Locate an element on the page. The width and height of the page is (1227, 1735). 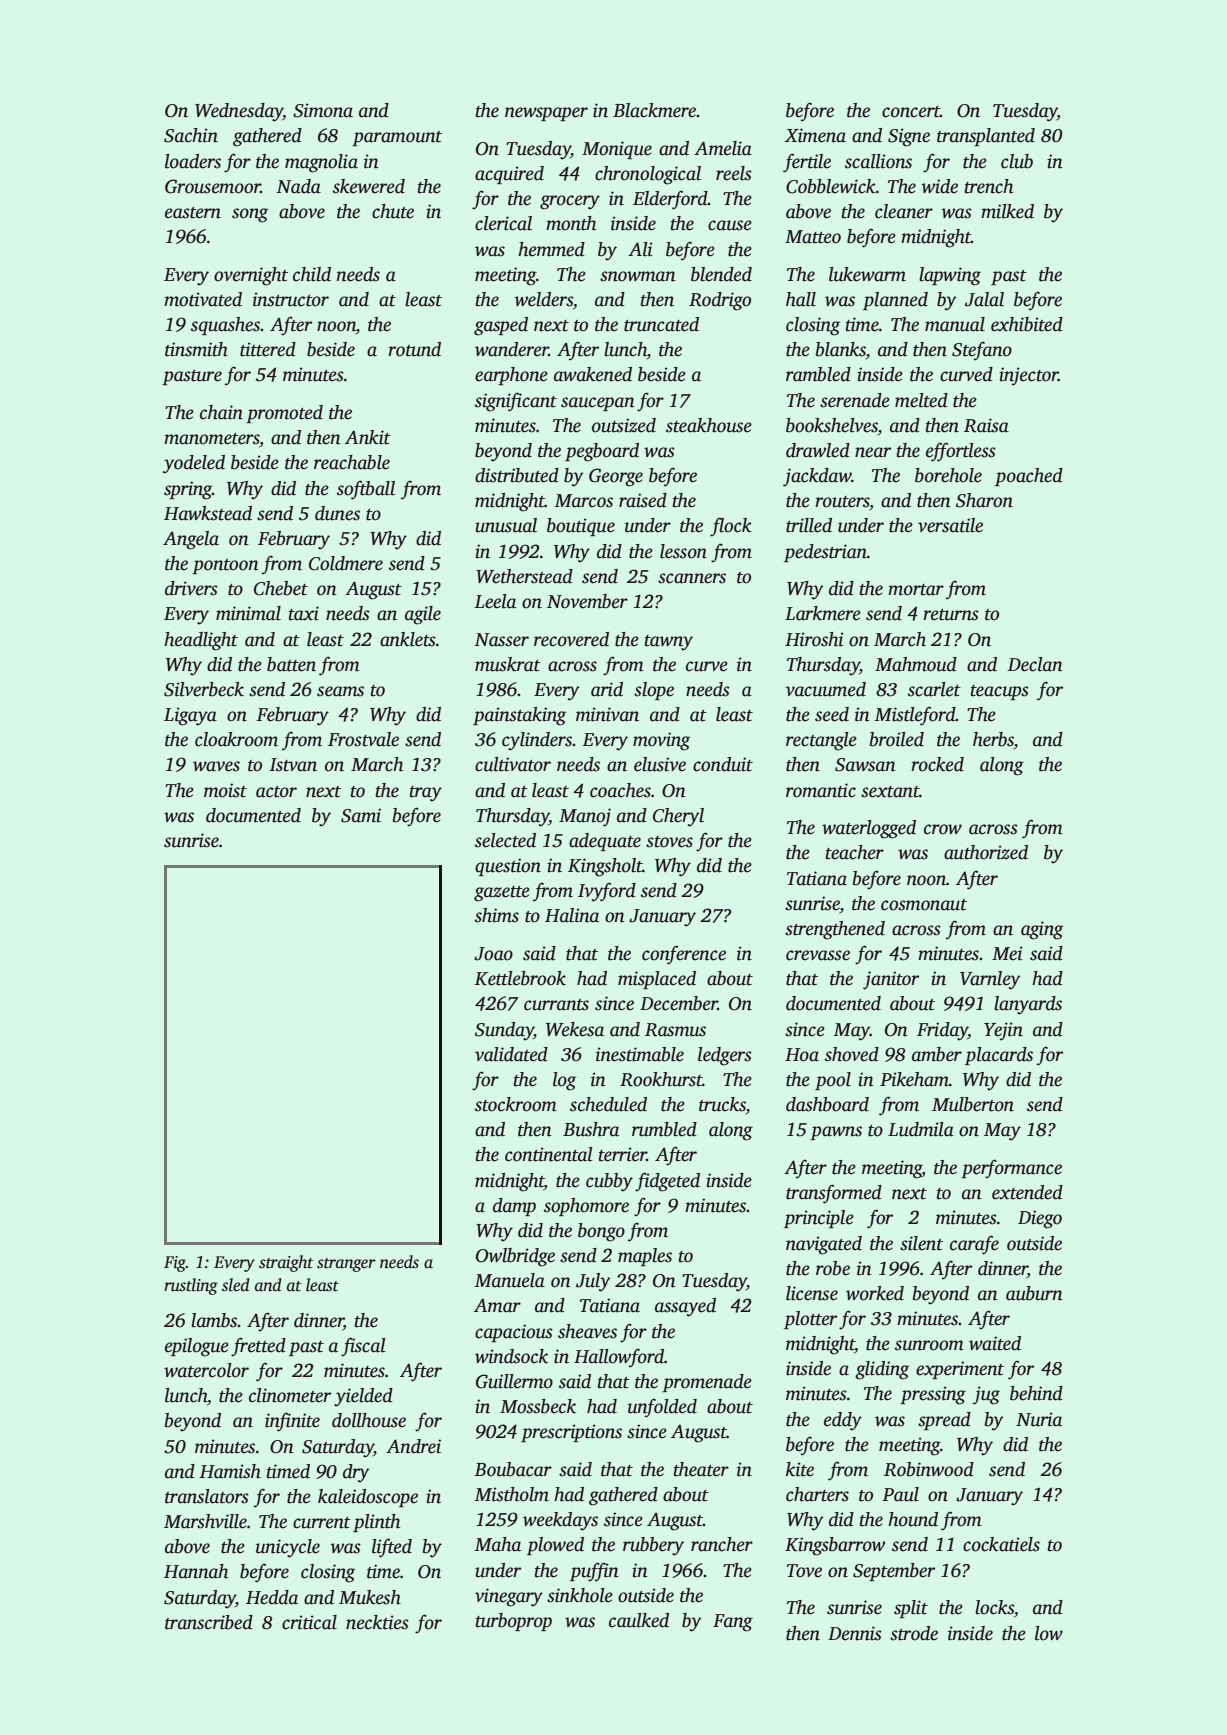
crevasse is located at coordinates (818, 955).
